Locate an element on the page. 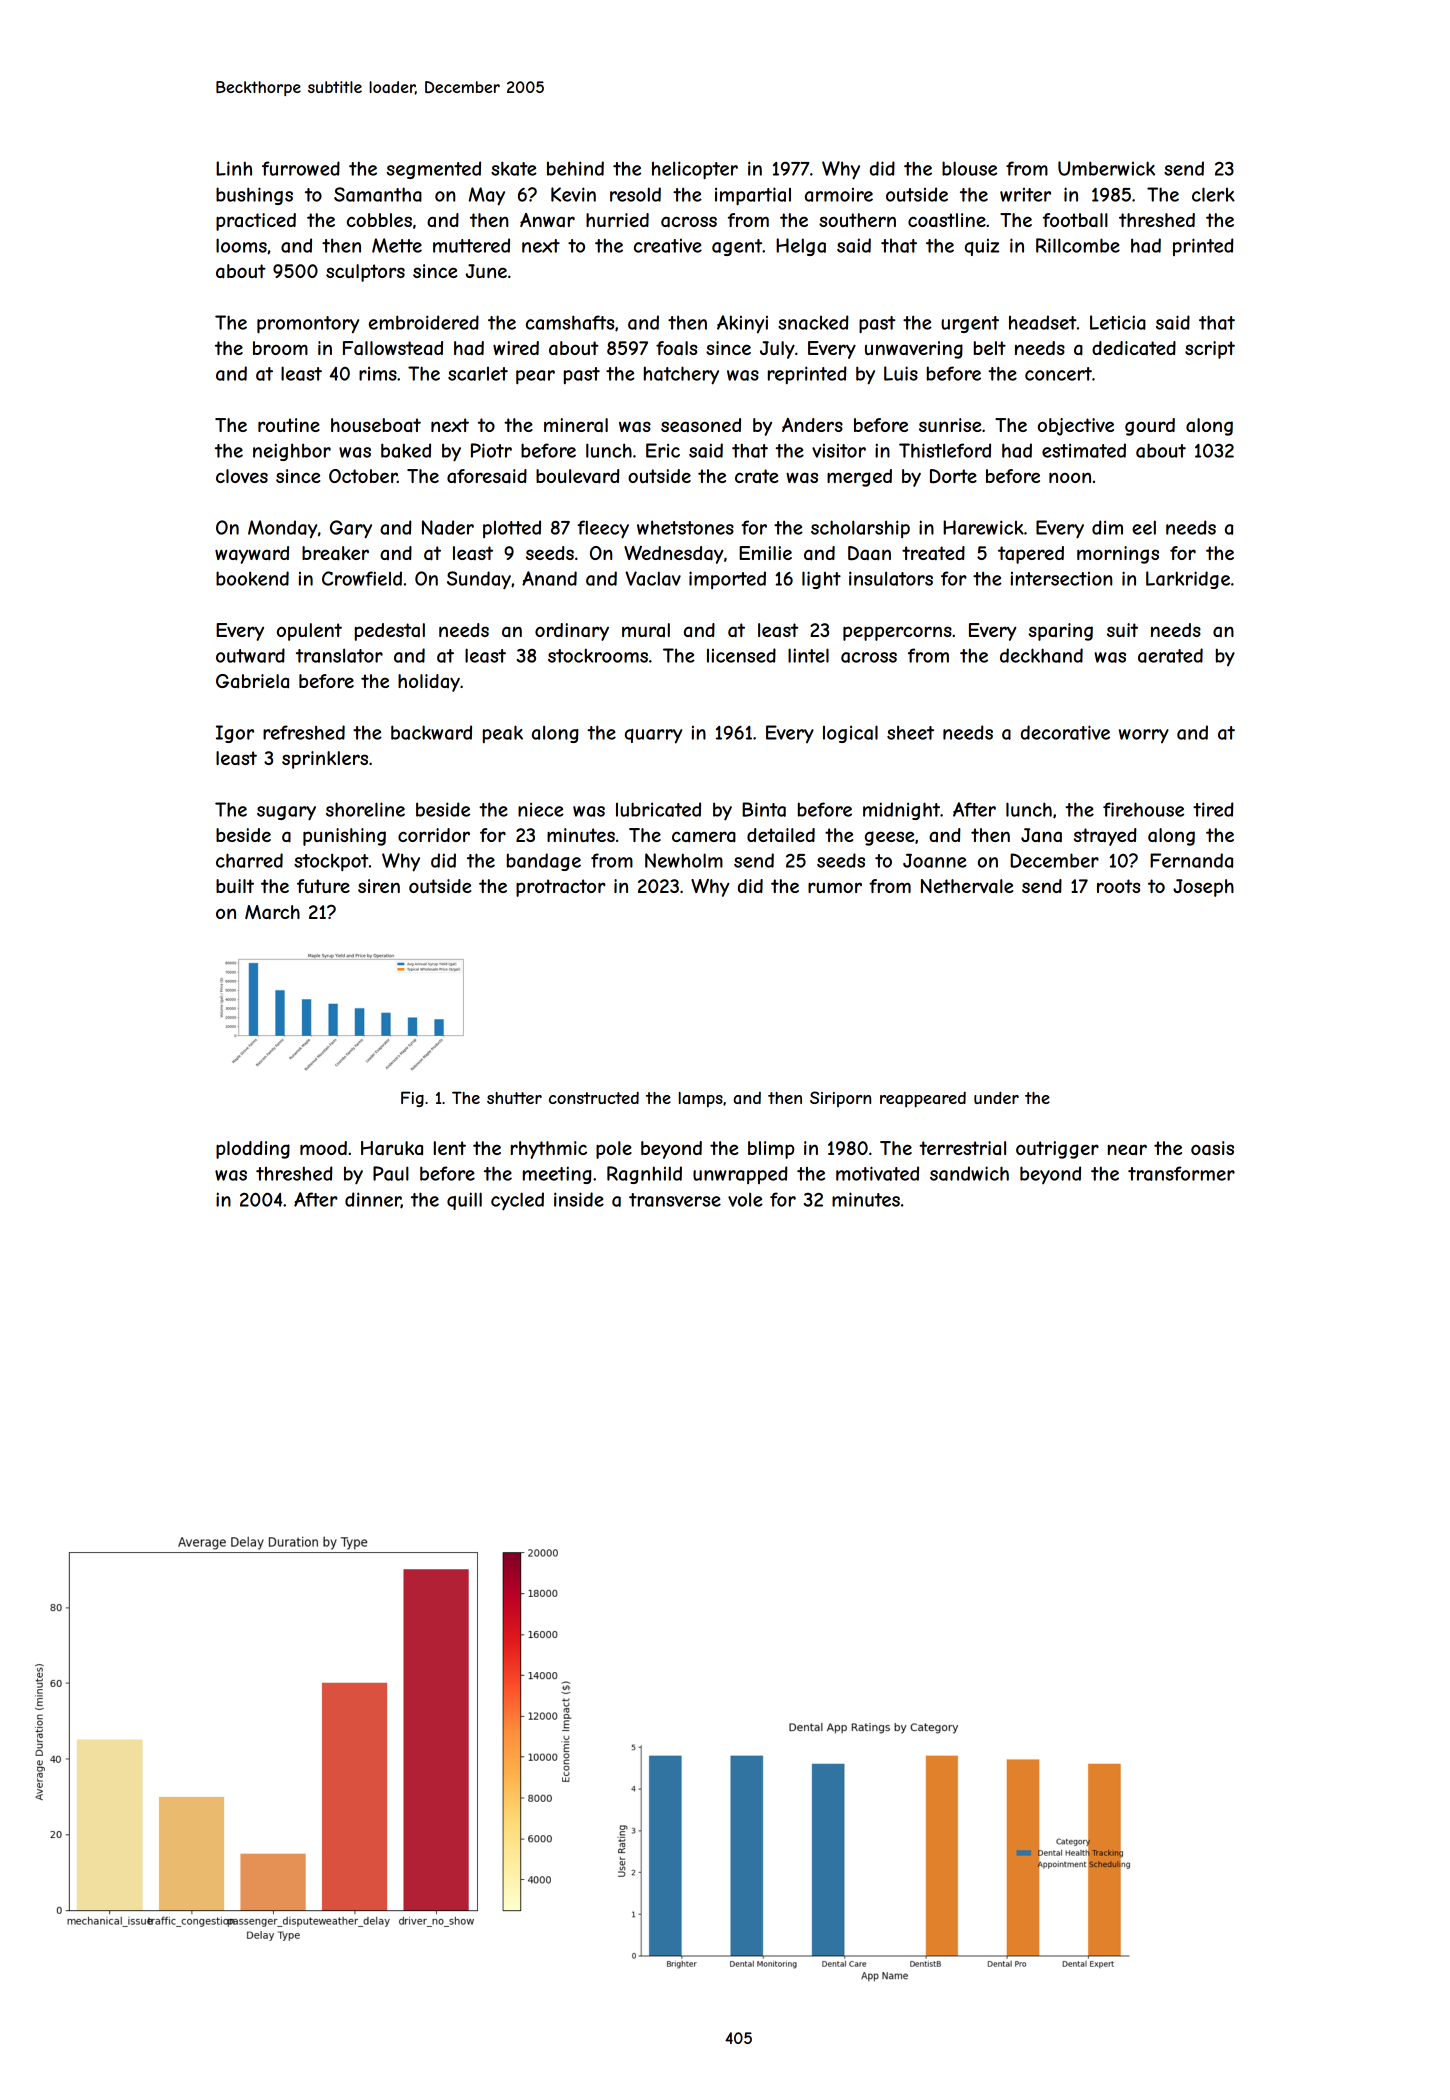  built is located at coordinates (235, 886).
